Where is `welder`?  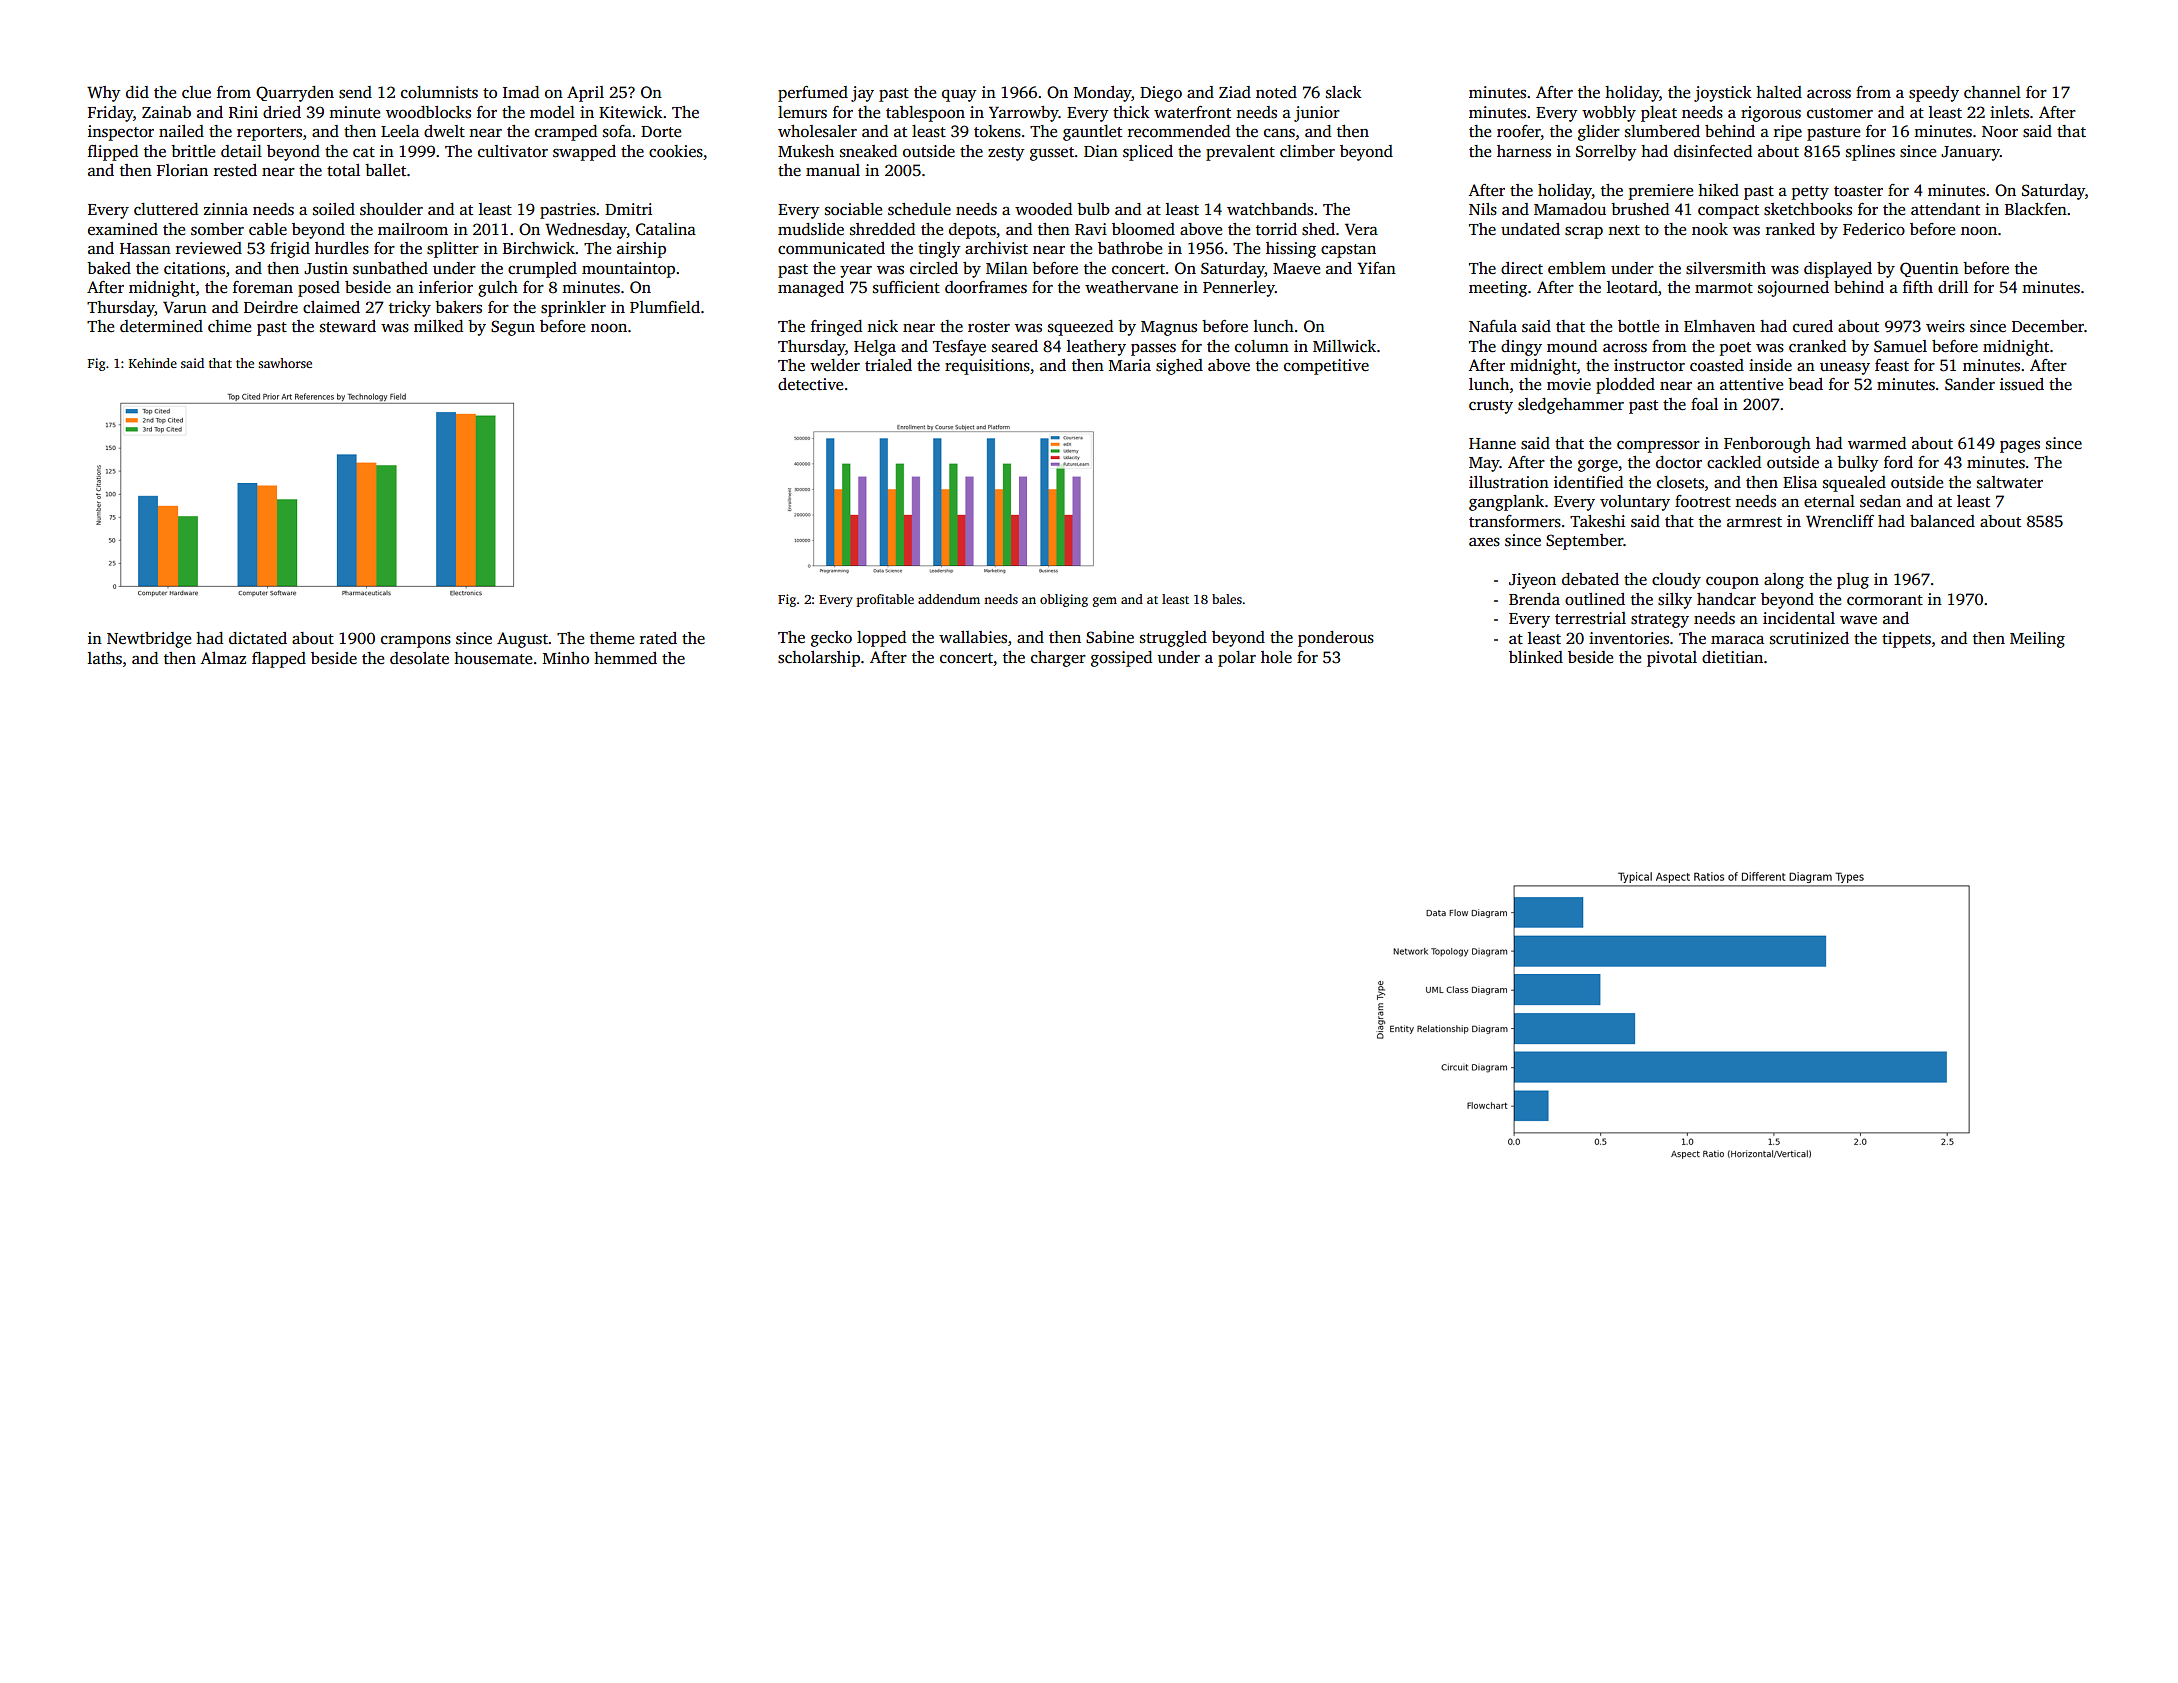
welder is located at coordinates (835, 365).
